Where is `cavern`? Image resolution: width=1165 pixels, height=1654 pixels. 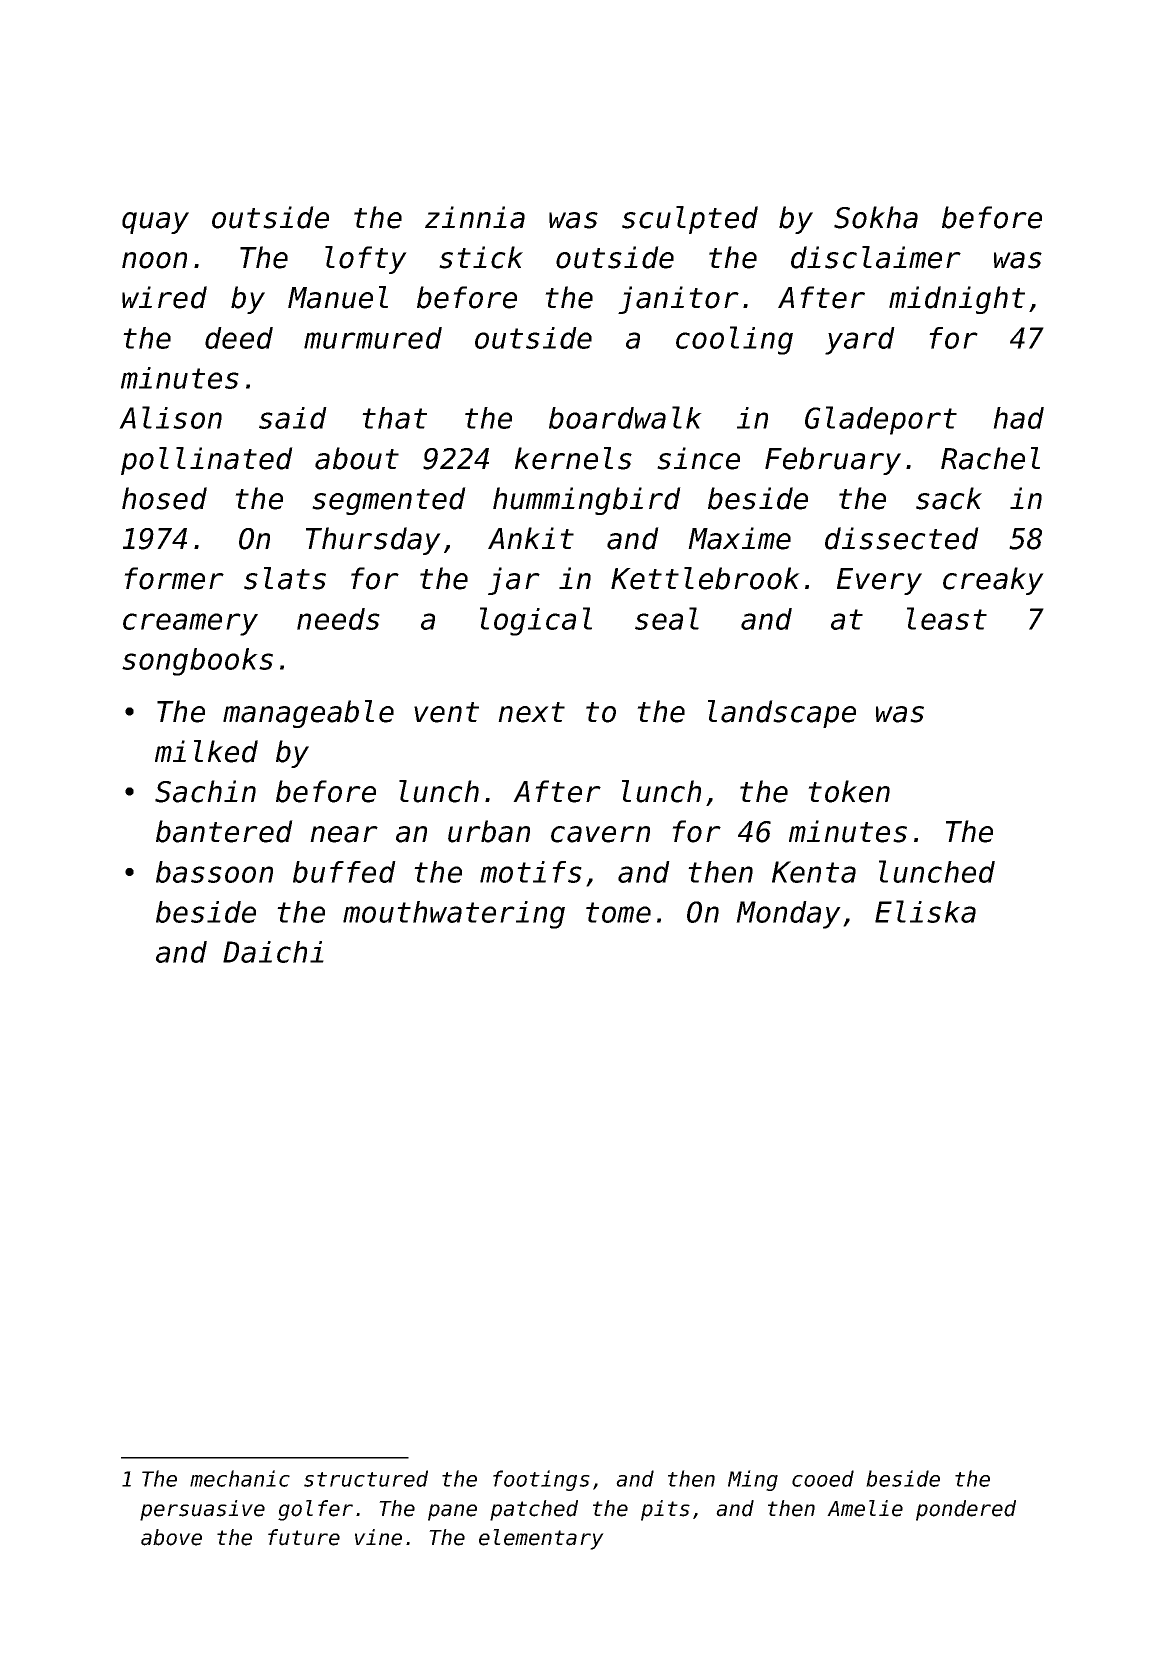 cavern is located at coordinates (600, 834).
